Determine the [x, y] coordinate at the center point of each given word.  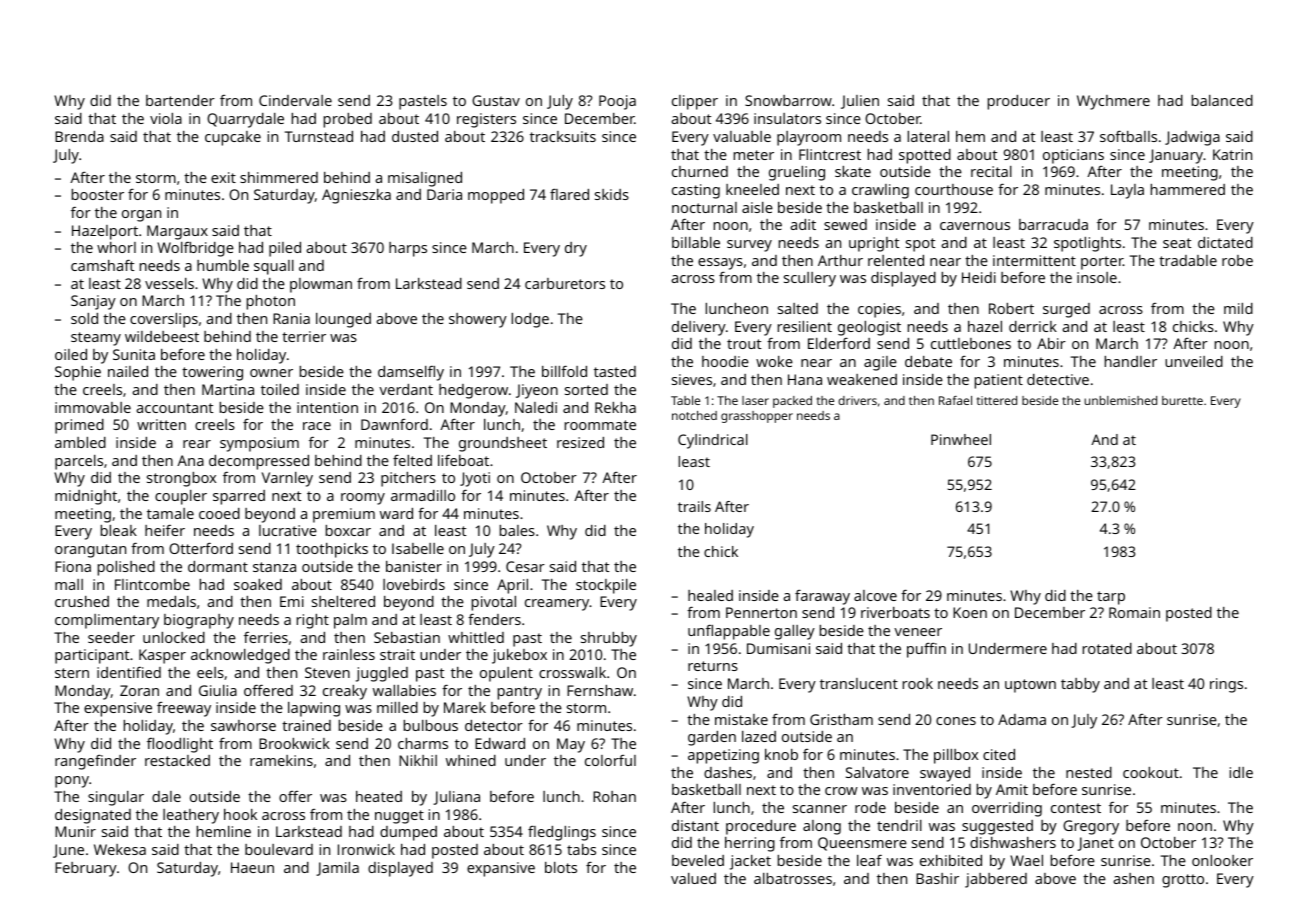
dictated [1225, 242]
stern [72, 673]
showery [478, 320]
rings [1226, 685]
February [86, 869]
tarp [1111, 598]
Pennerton [761, 612]
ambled [80, 442]
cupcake [233, 138]
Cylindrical [713, 441]
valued [693, 878]
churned [700, 171]
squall [274, 267]
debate [928, 361]
